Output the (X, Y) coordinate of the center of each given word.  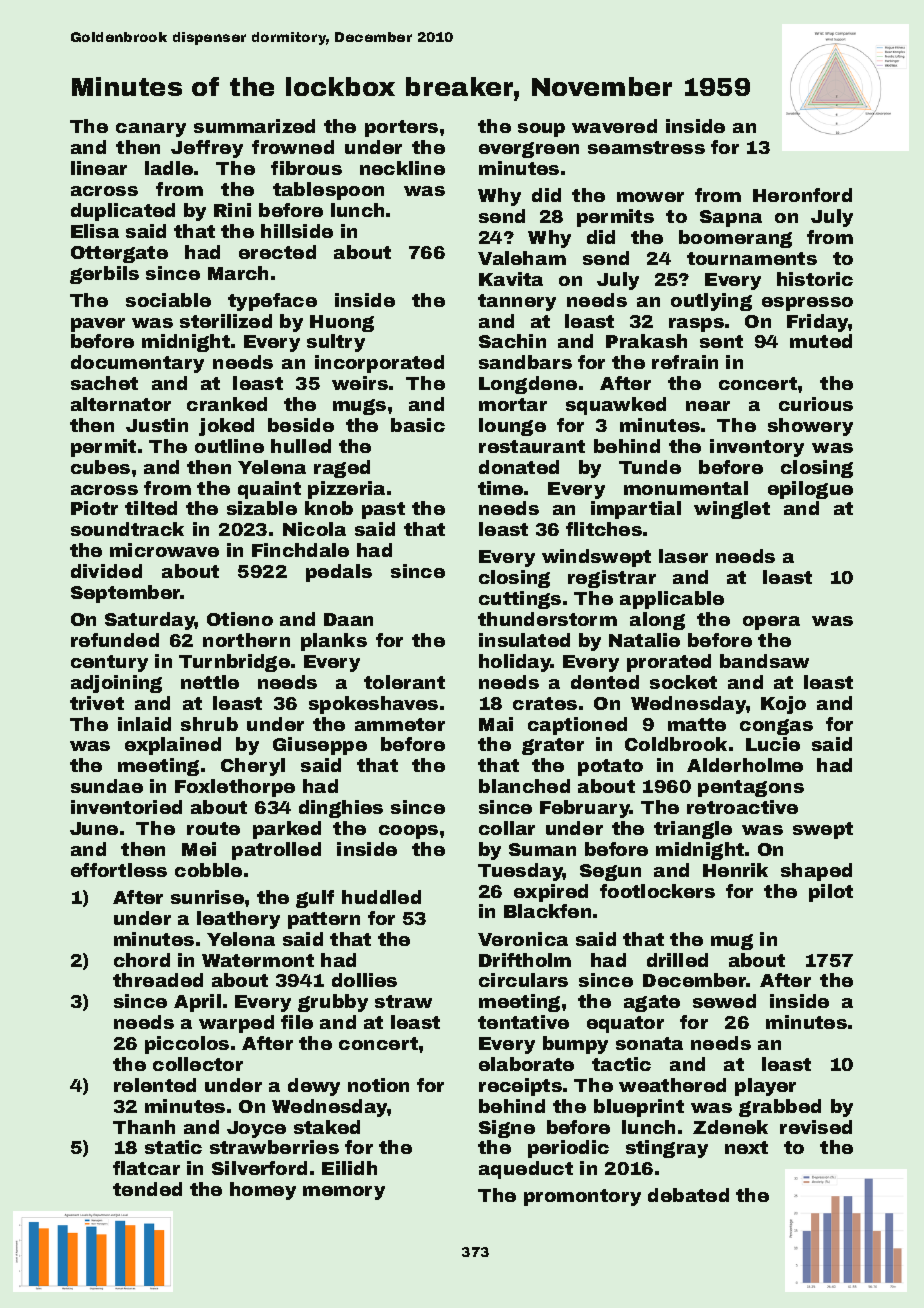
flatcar (146, 1168)
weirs (360, 383)
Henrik (735, 870)
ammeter (400, 724)
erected (277, 252)
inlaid (144, 724)
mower (650, 197)
